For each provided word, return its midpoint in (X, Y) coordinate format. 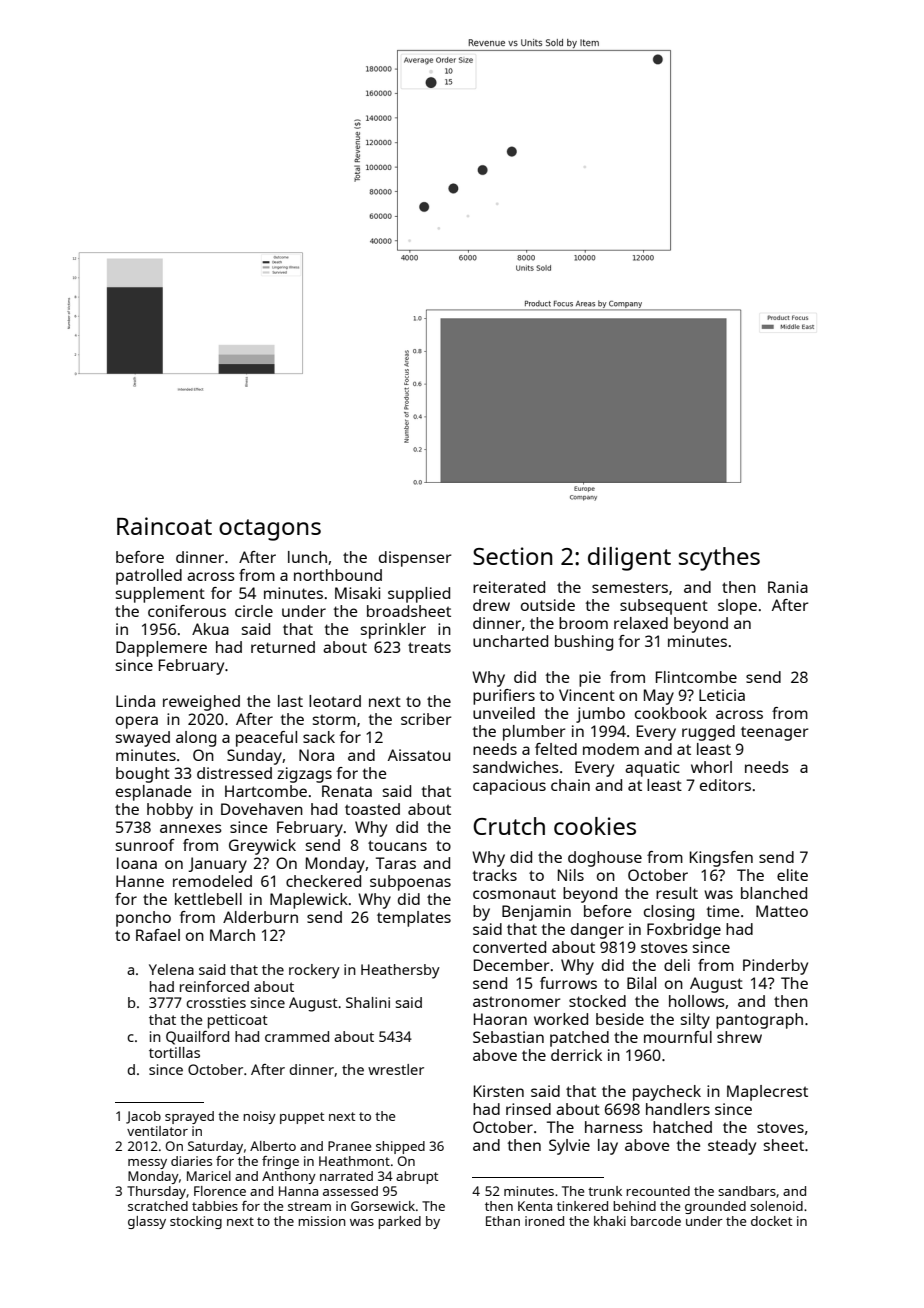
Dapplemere (161, 649)
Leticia (722, 695)
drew (491, 605)
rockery (314, 971)
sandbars (747, 1191)
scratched (158, 1206)
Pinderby (775, 967)
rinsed (528, 1109)
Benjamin (536, 913)
